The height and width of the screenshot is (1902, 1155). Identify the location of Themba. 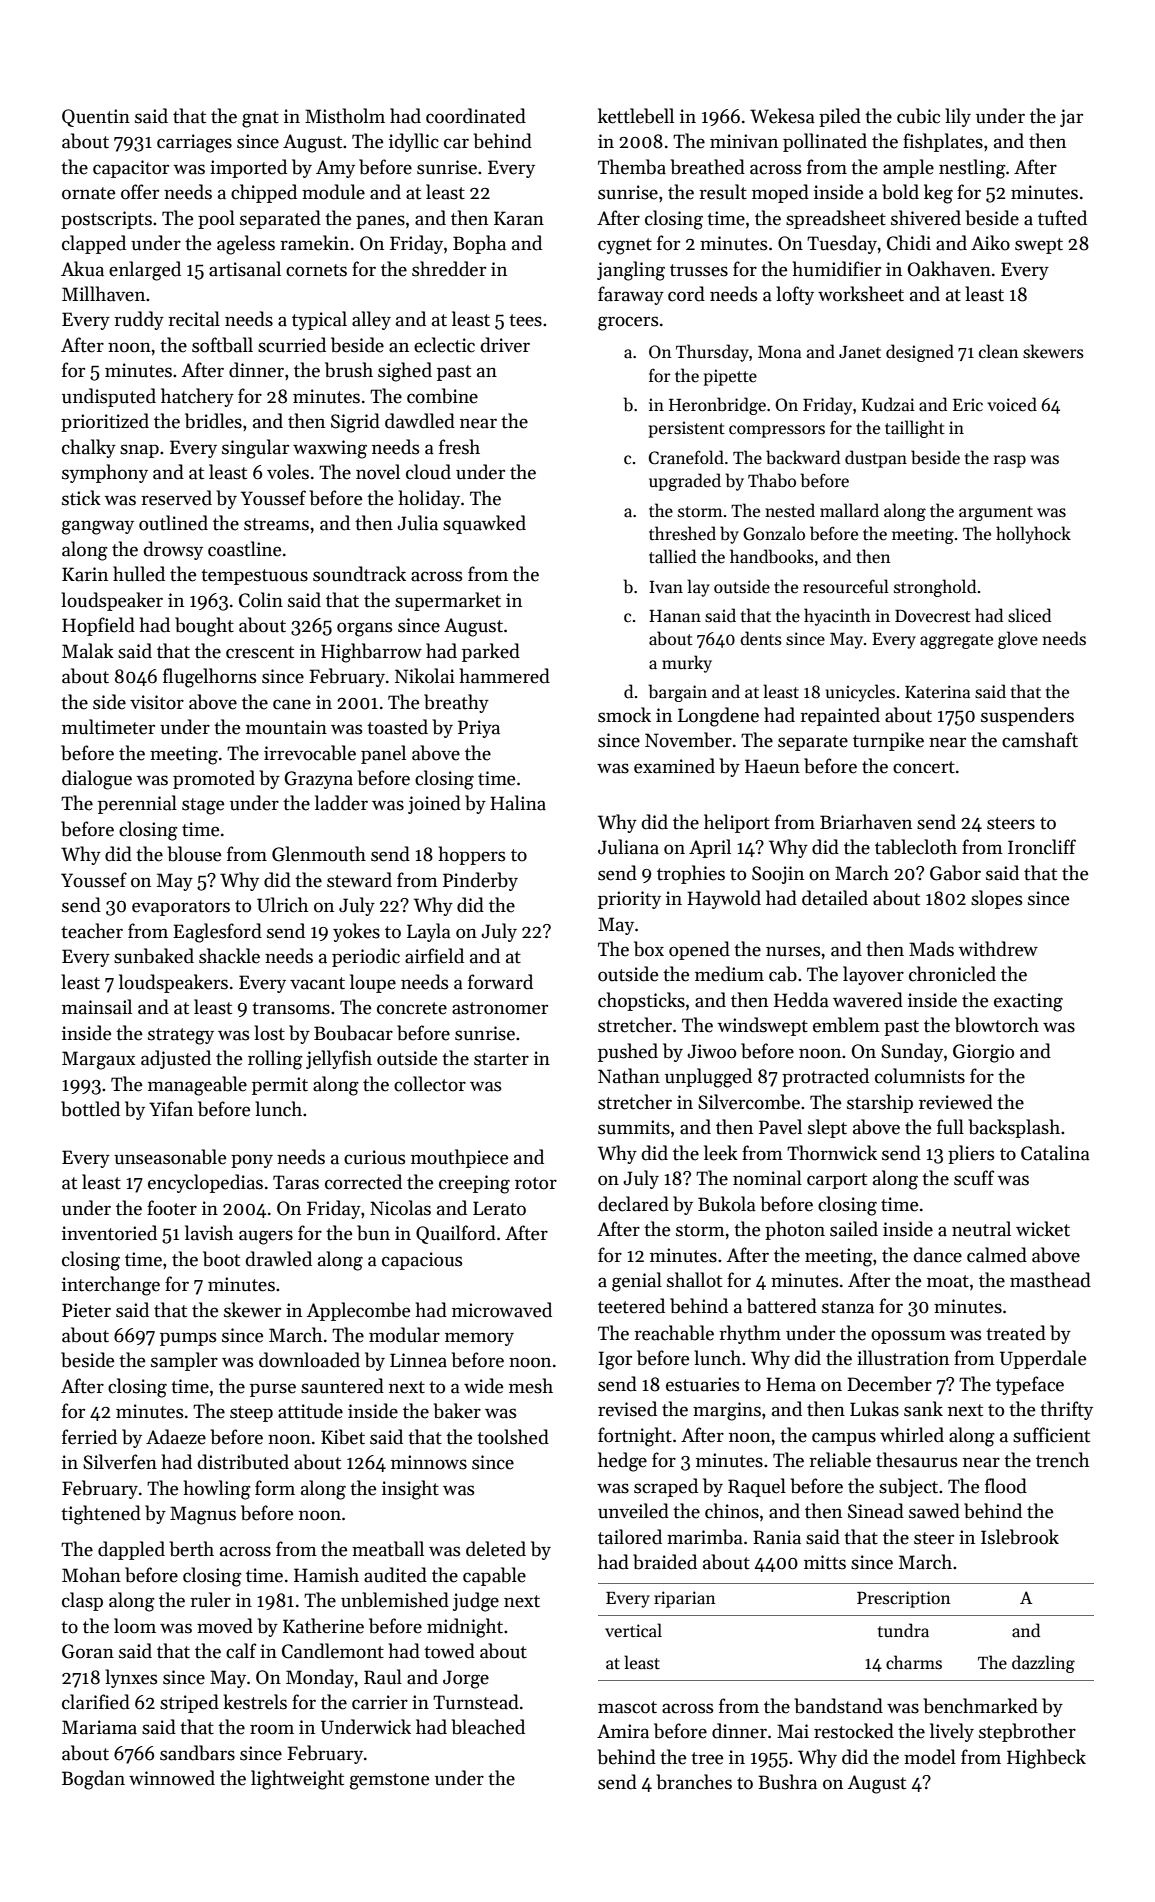
(632, 167).
